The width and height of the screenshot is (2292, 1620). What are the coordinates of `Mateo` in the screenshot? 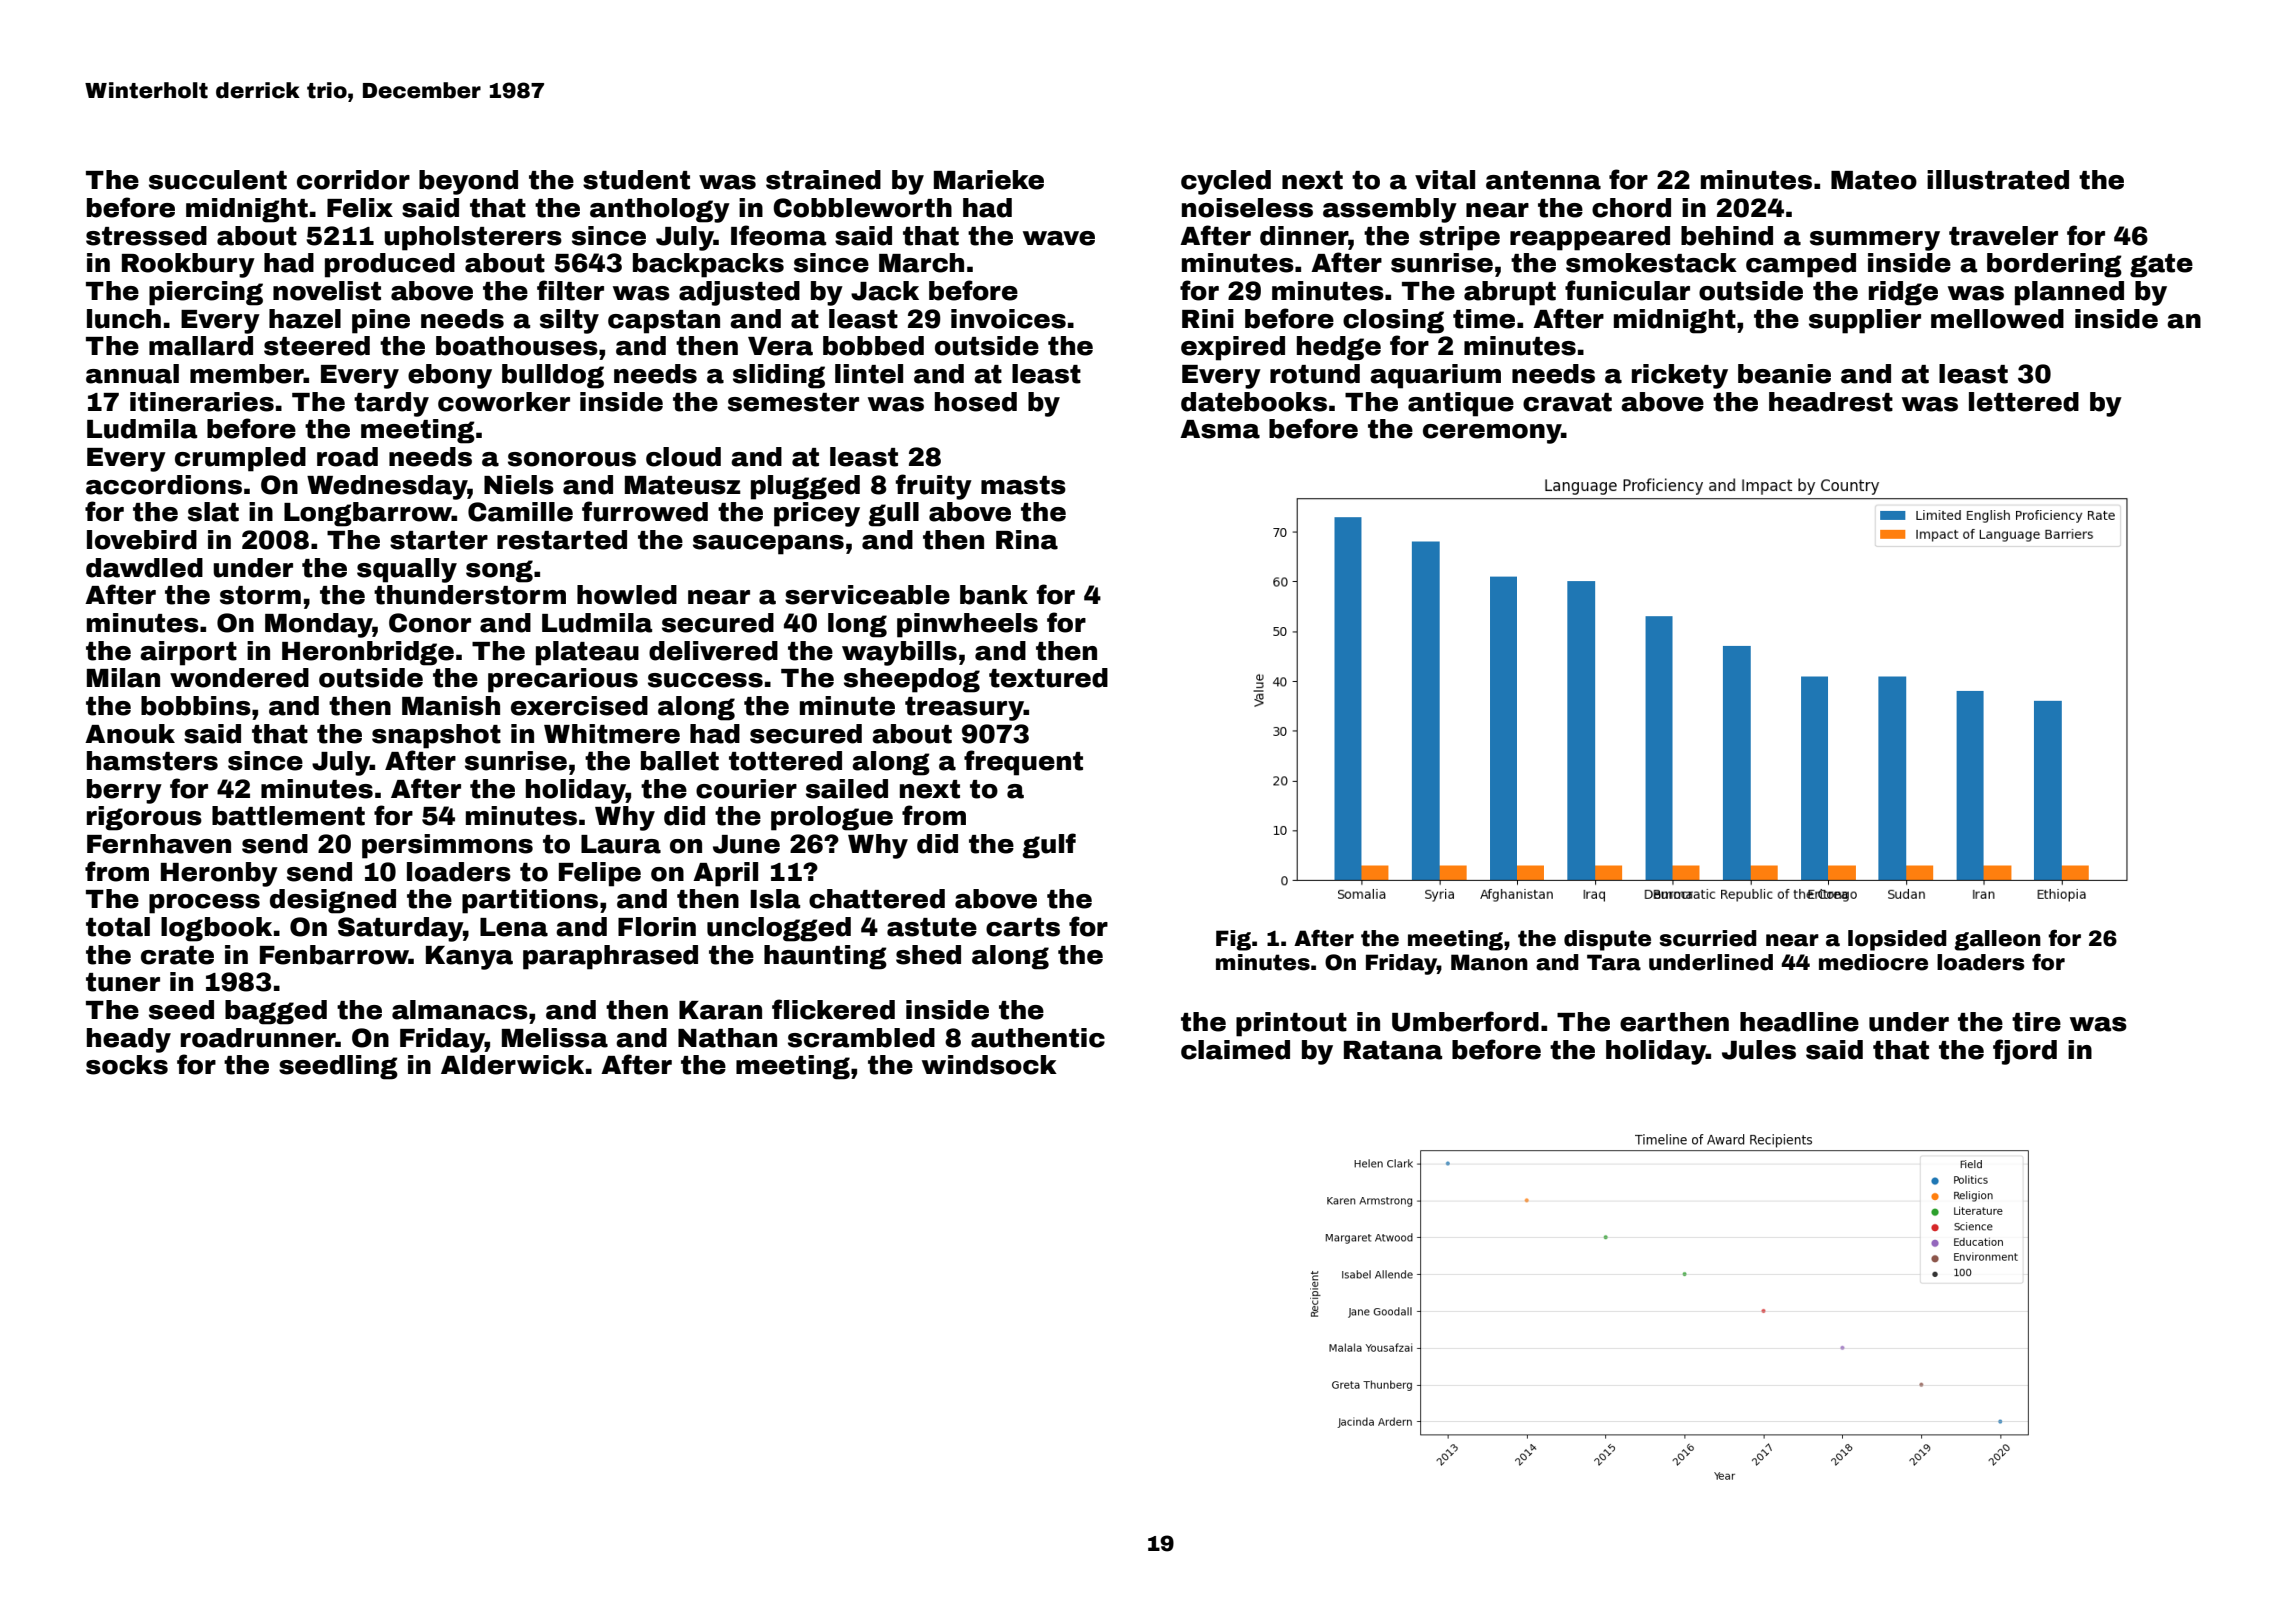 It's located at (1874, 180).
